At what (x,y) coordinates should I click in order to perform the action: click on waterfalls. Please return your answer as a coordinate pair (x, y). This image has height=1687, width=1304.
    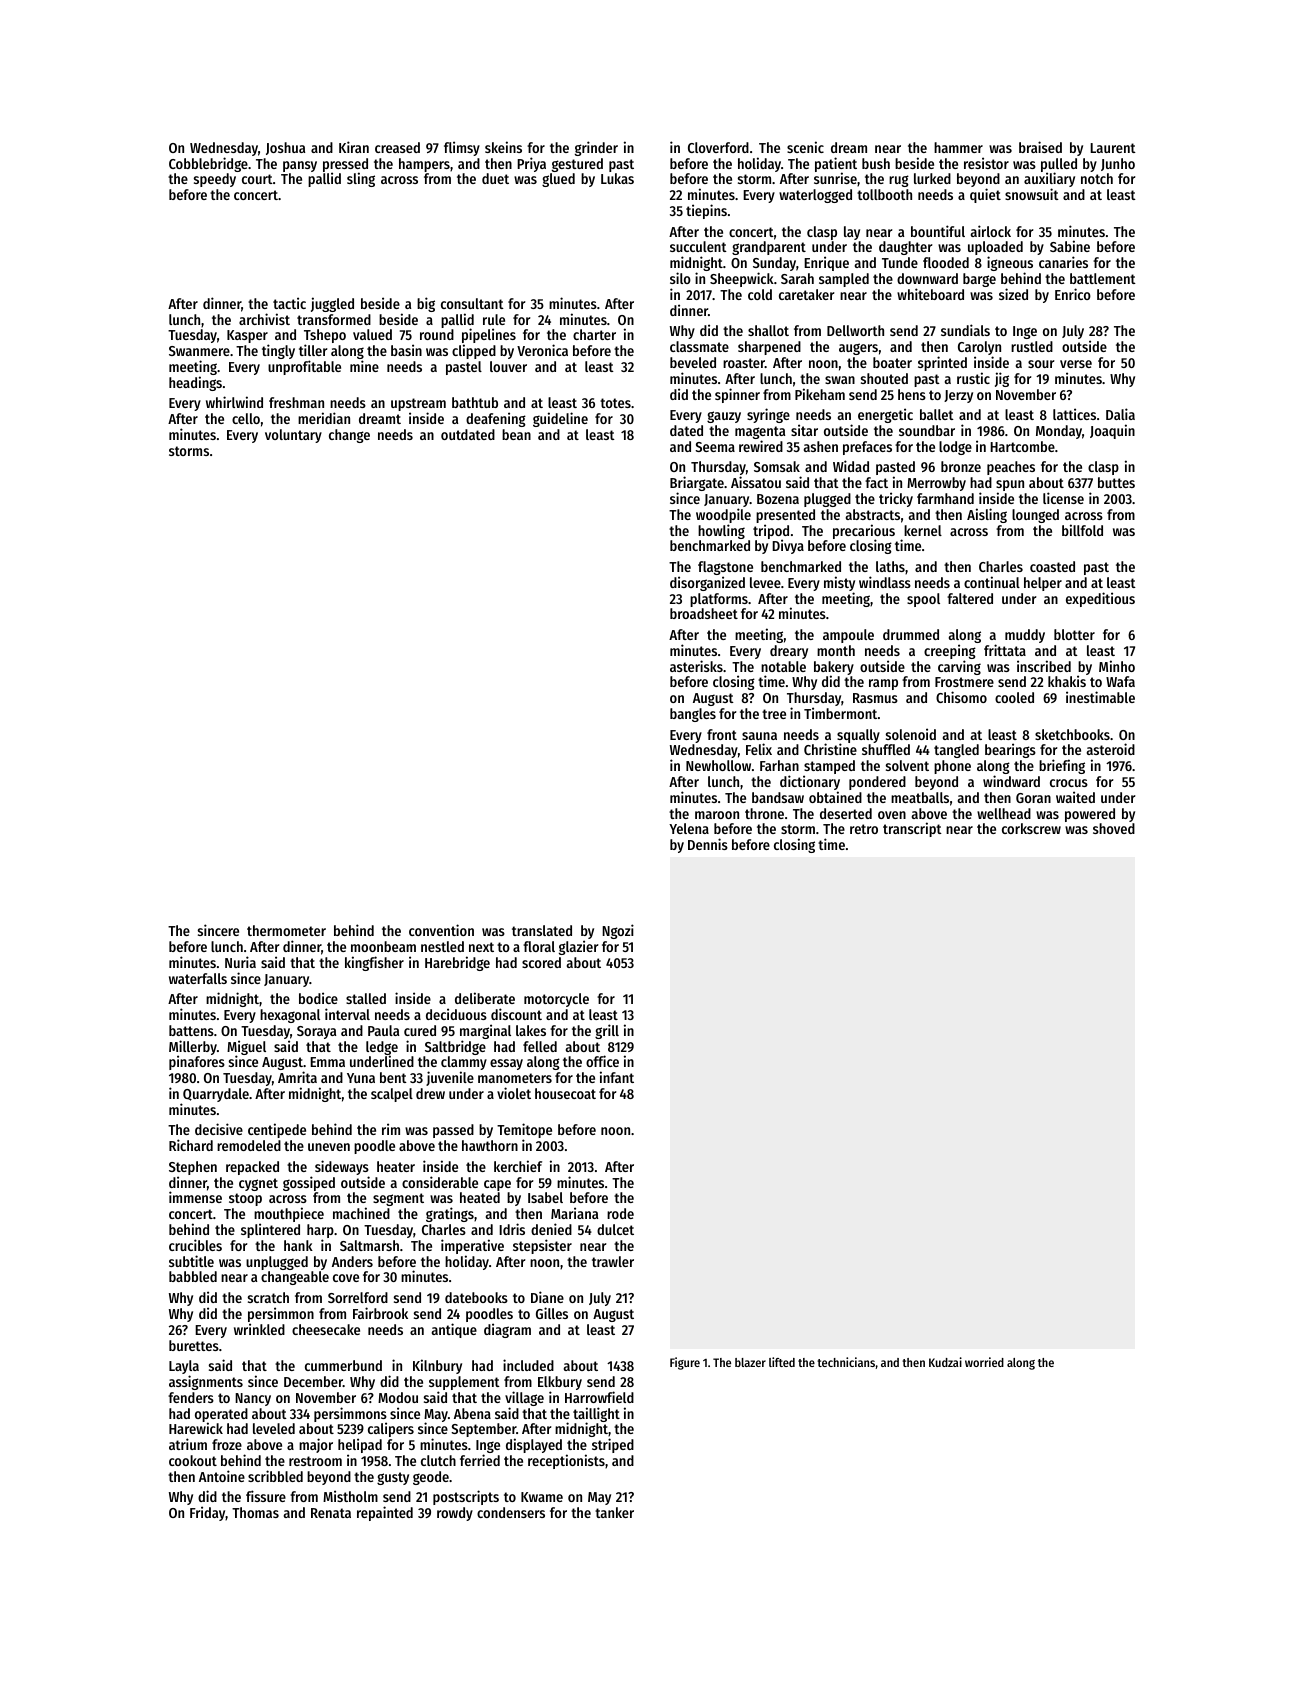
    Looking at the image, I should click on (198, 978).
